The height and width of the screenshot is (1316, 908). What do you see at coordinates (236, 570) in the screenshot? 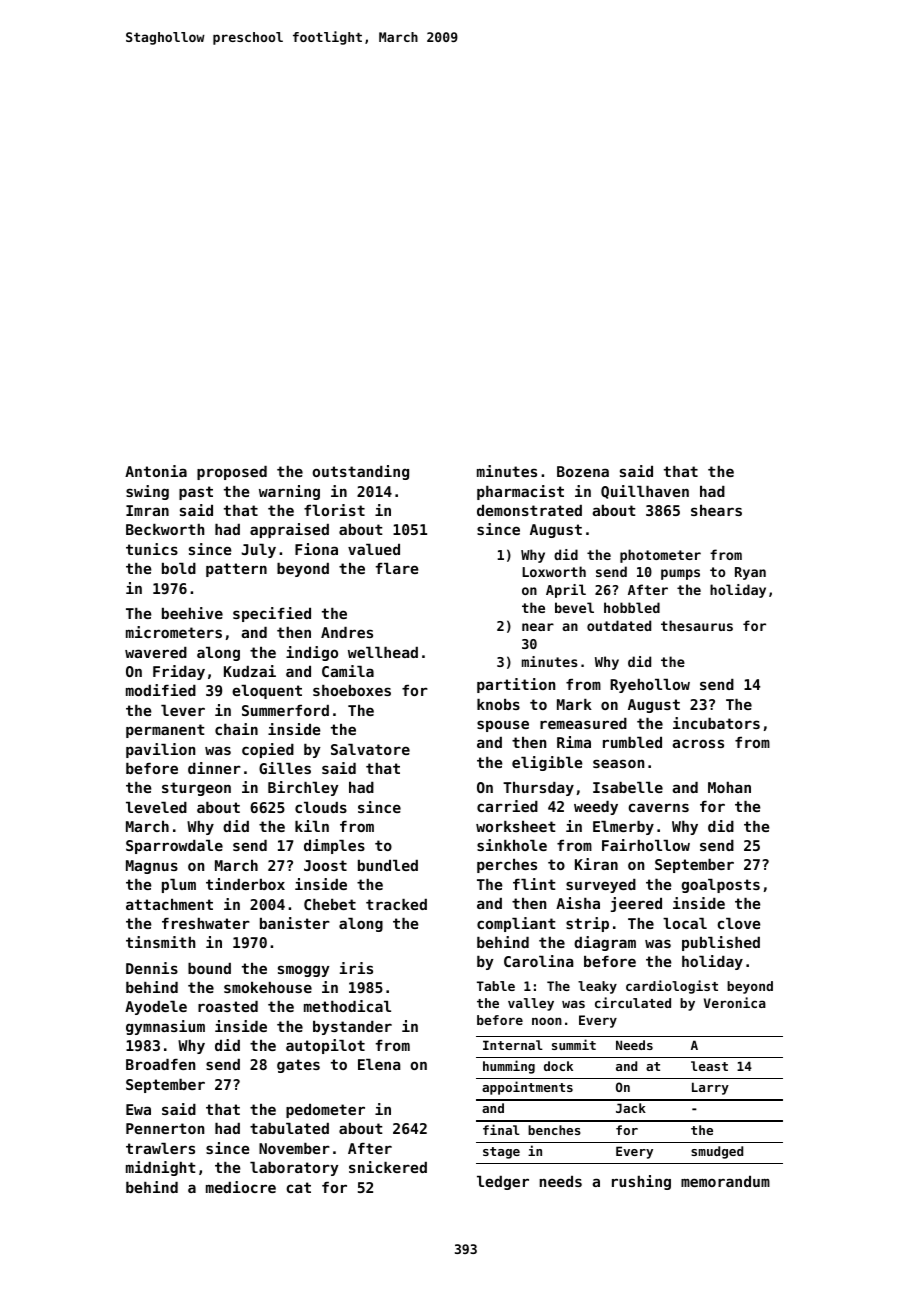
I see `pattern` at bounding box center [236, 570].
